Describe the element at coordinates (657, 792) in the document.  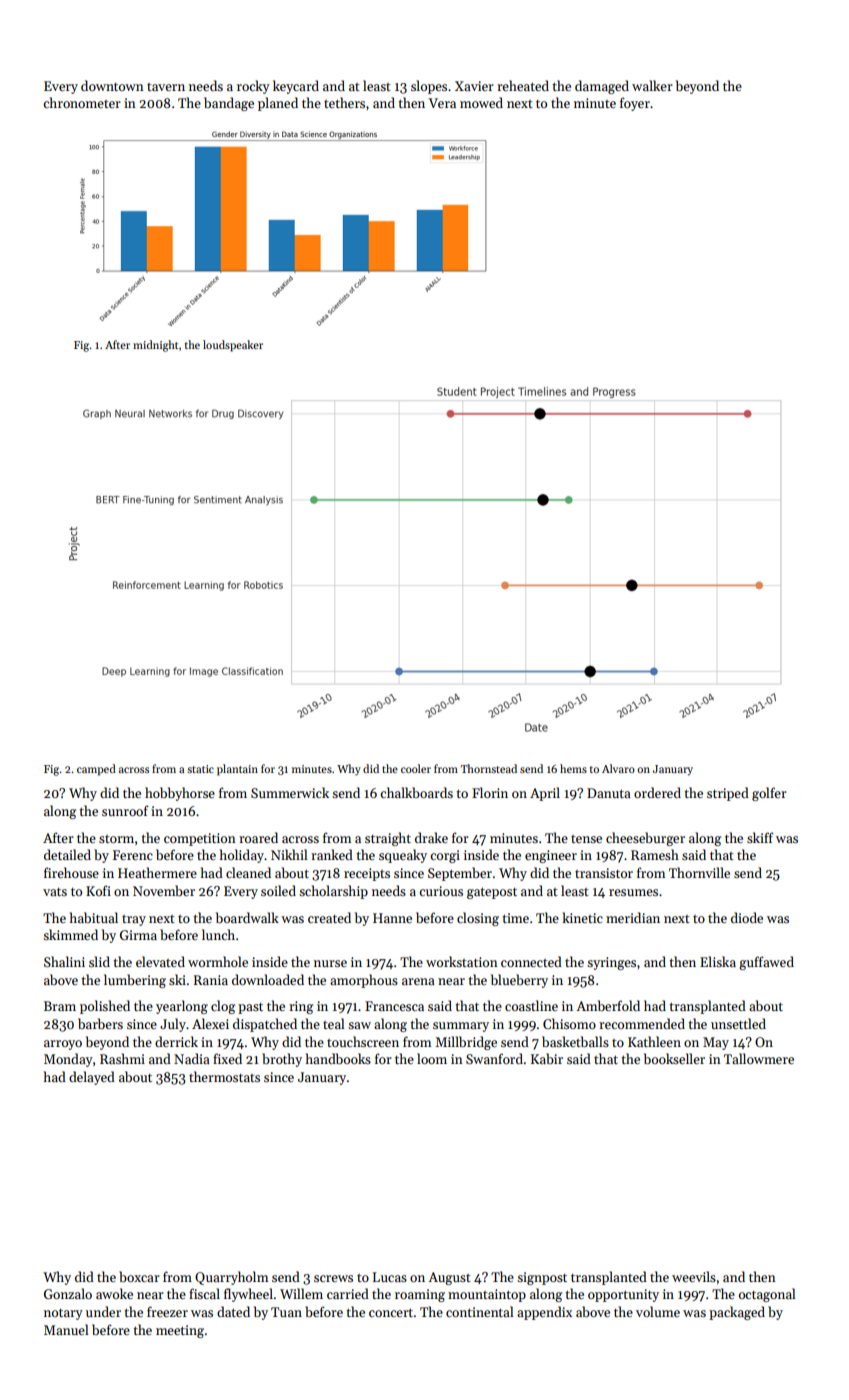
I see `ordered` at that location.
